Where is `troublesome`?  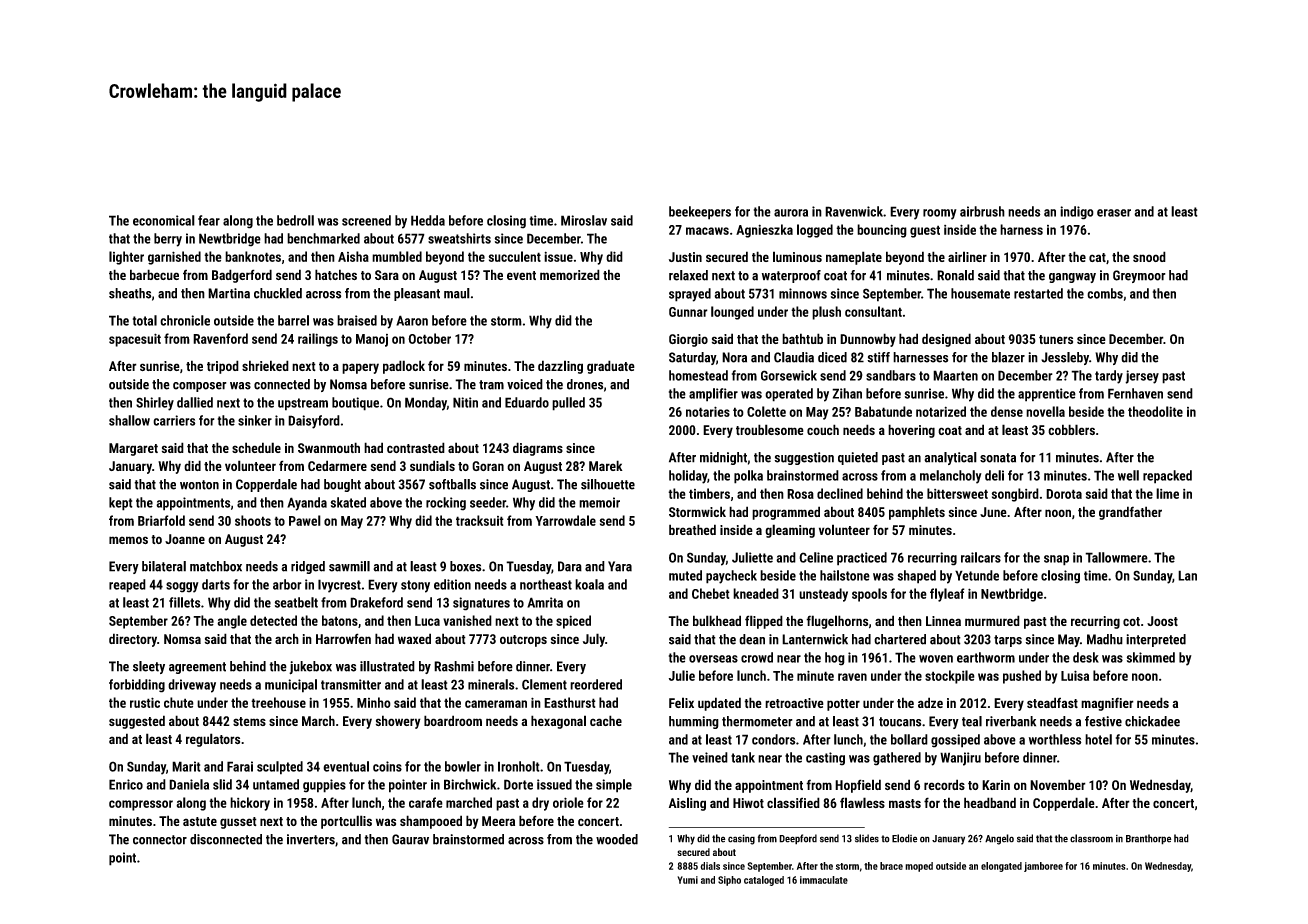 troublesome is located at coordinates (770, 429).
